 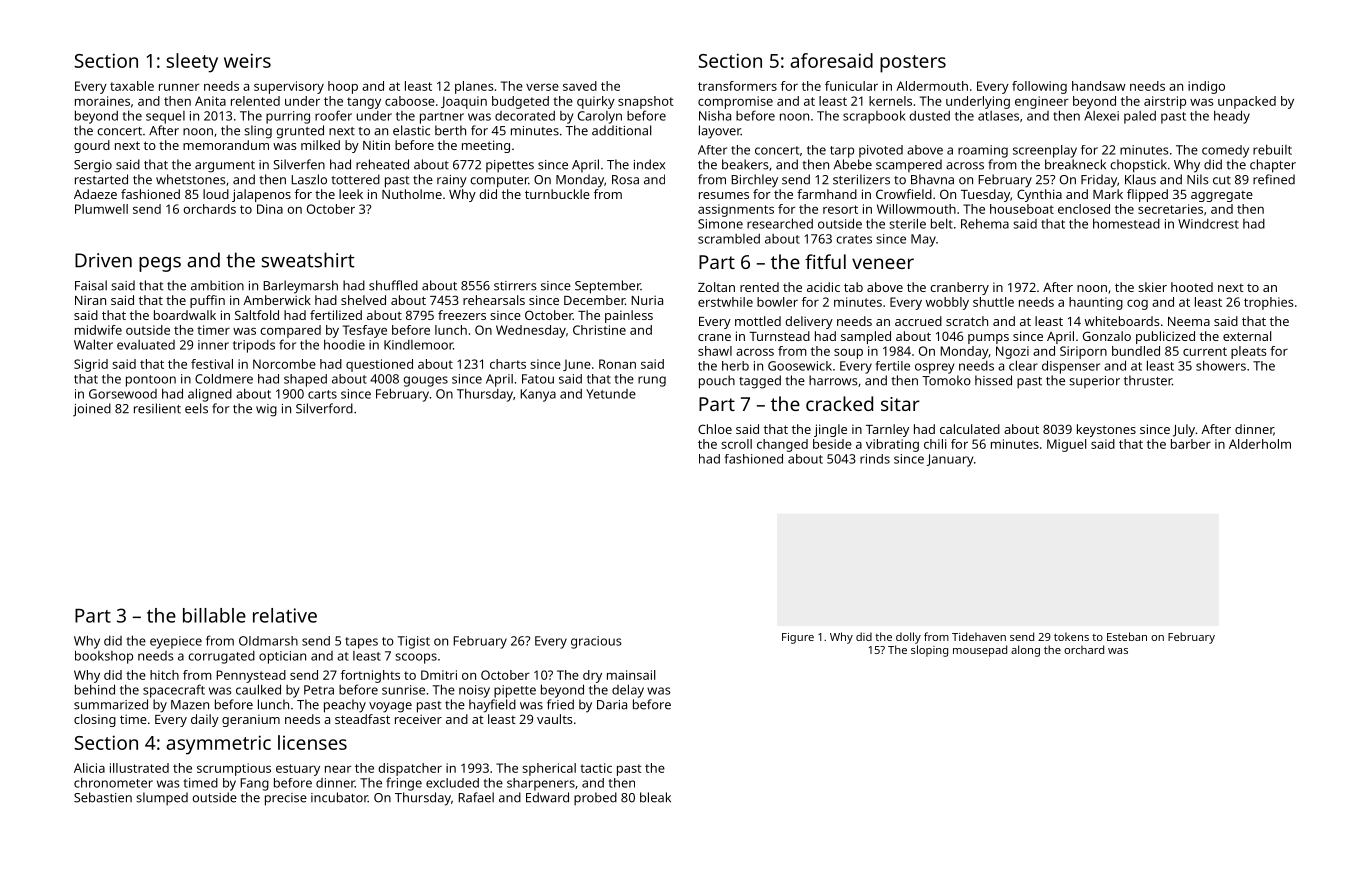 What do you see at coordinates (247, 60) in the document?
I see `weirs` at bounding box center [247, 60].
